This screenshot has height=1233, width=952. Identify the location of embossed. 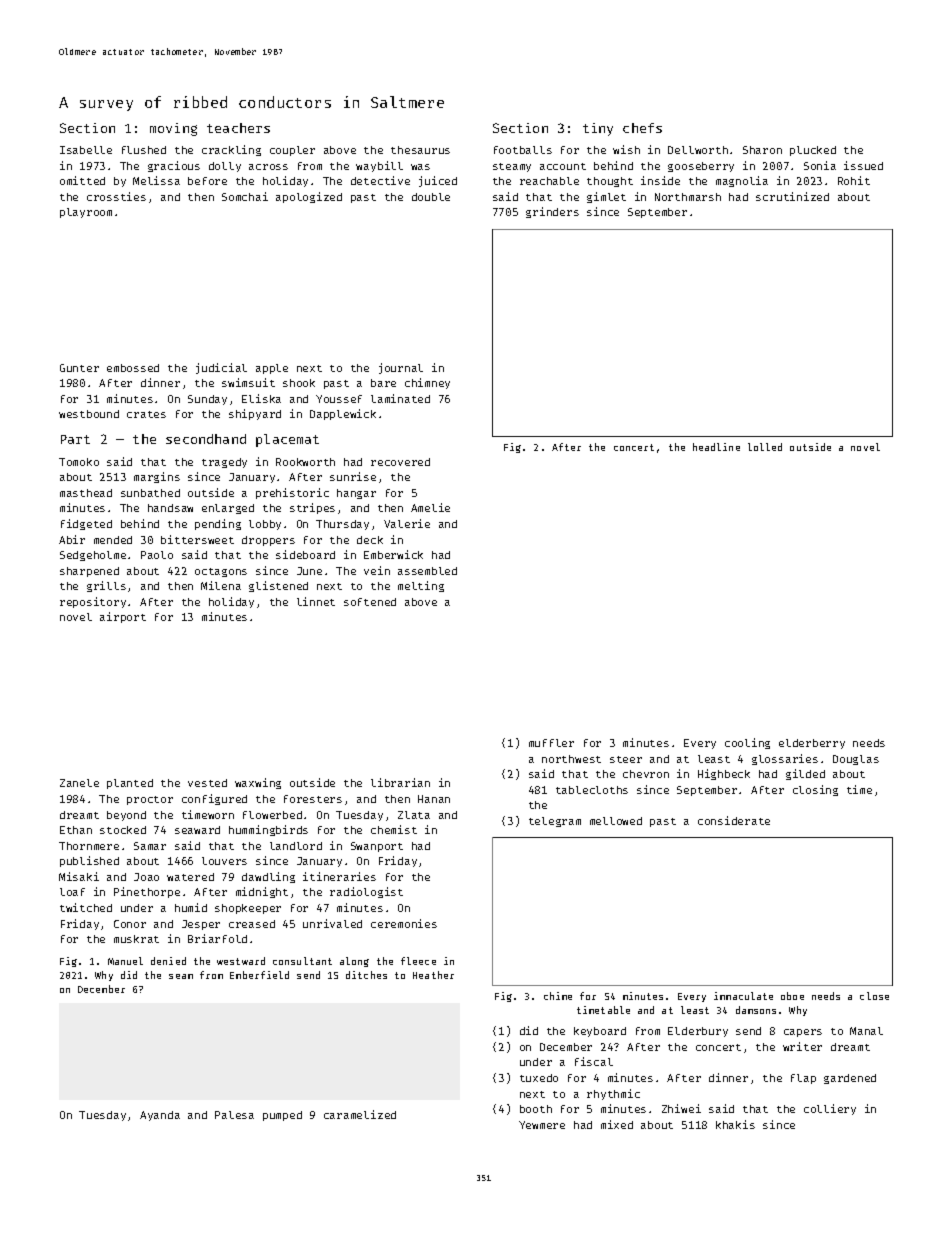
(133, 368).
